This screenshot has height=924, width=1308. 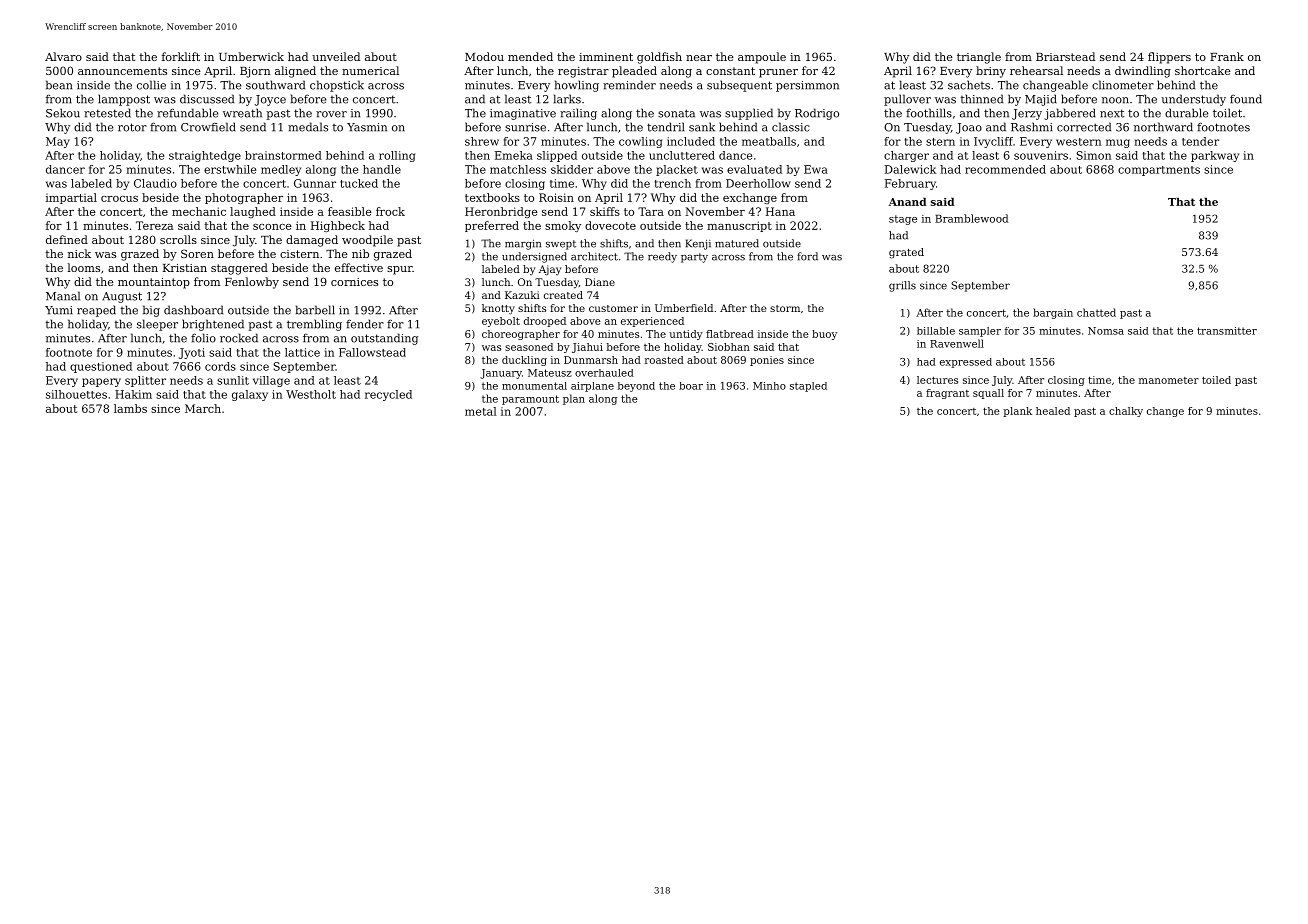 I want to click on Anand, so click(x=908, y=201).
